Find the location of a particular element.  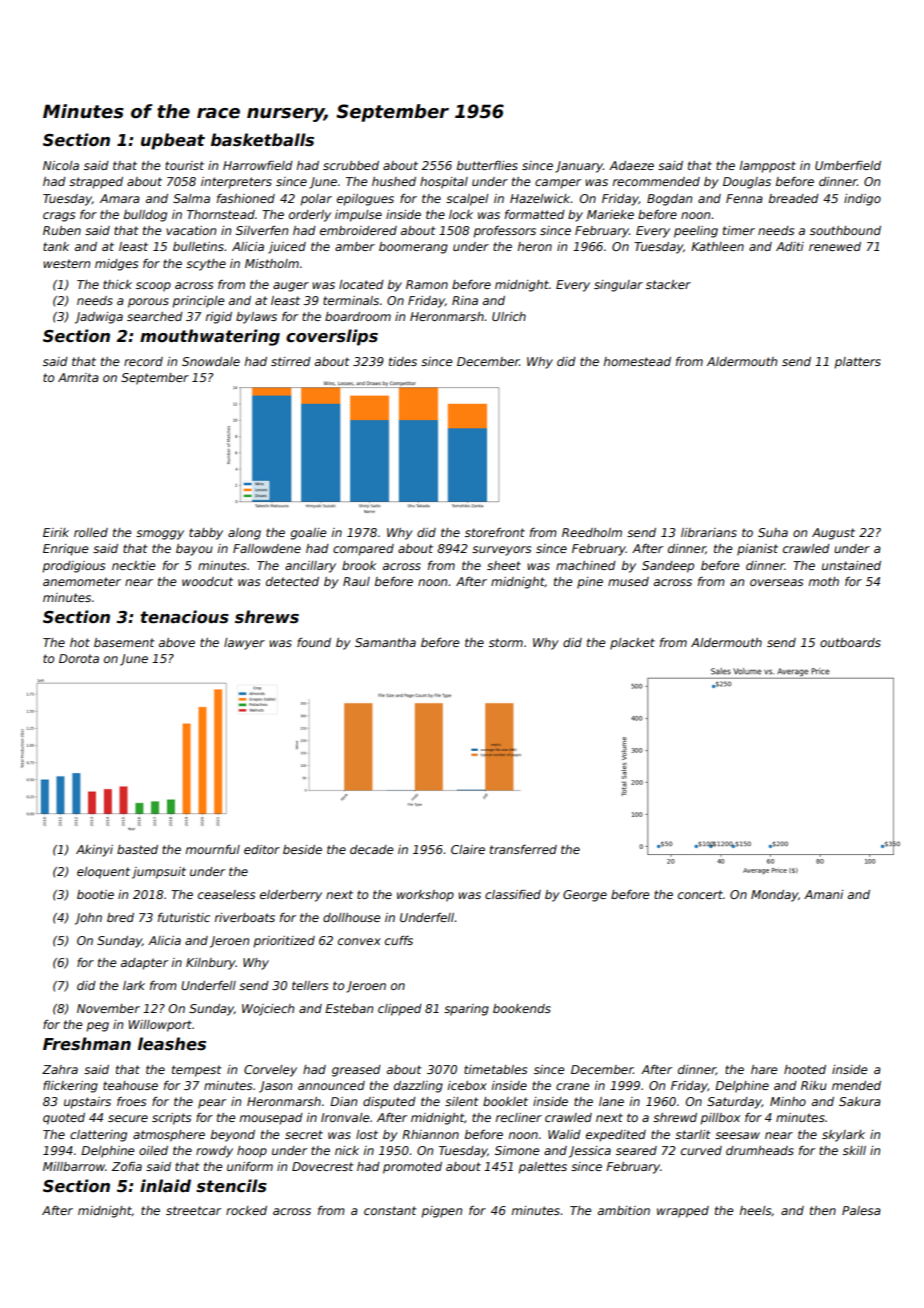

concert is located at coordinates (700, 894).
